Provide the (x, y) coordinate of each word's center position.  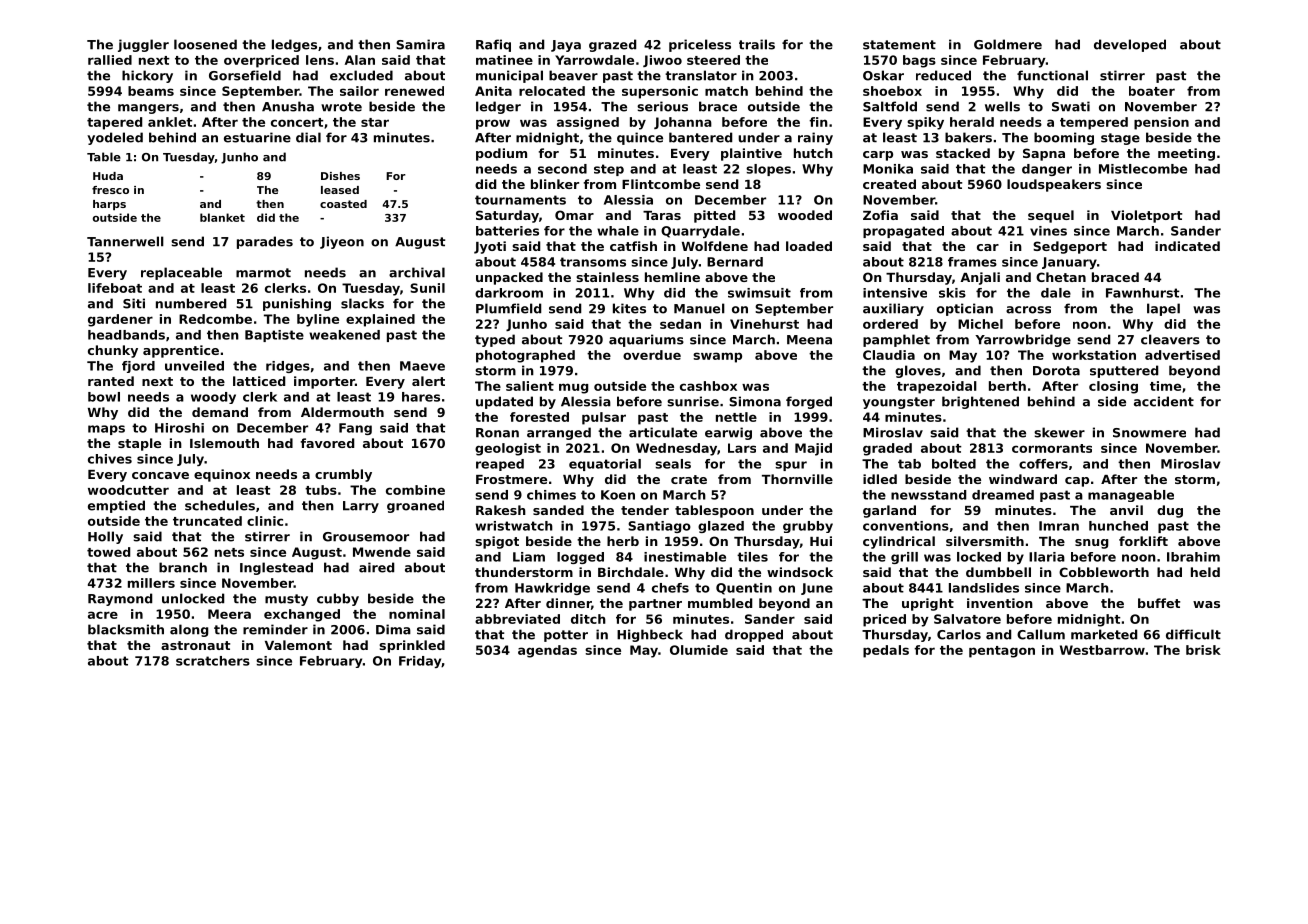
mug (573, 388)
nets (229, 552)
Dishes (340, 176)
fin (818, 122)
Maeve (422, 366)
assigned (588, 123)
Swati (1071, 106)
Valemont (298, 645)
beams (151, 91)
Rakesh (501, 510)
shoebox (892, 91)
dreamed (1003, 495)
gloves (918, 371)
